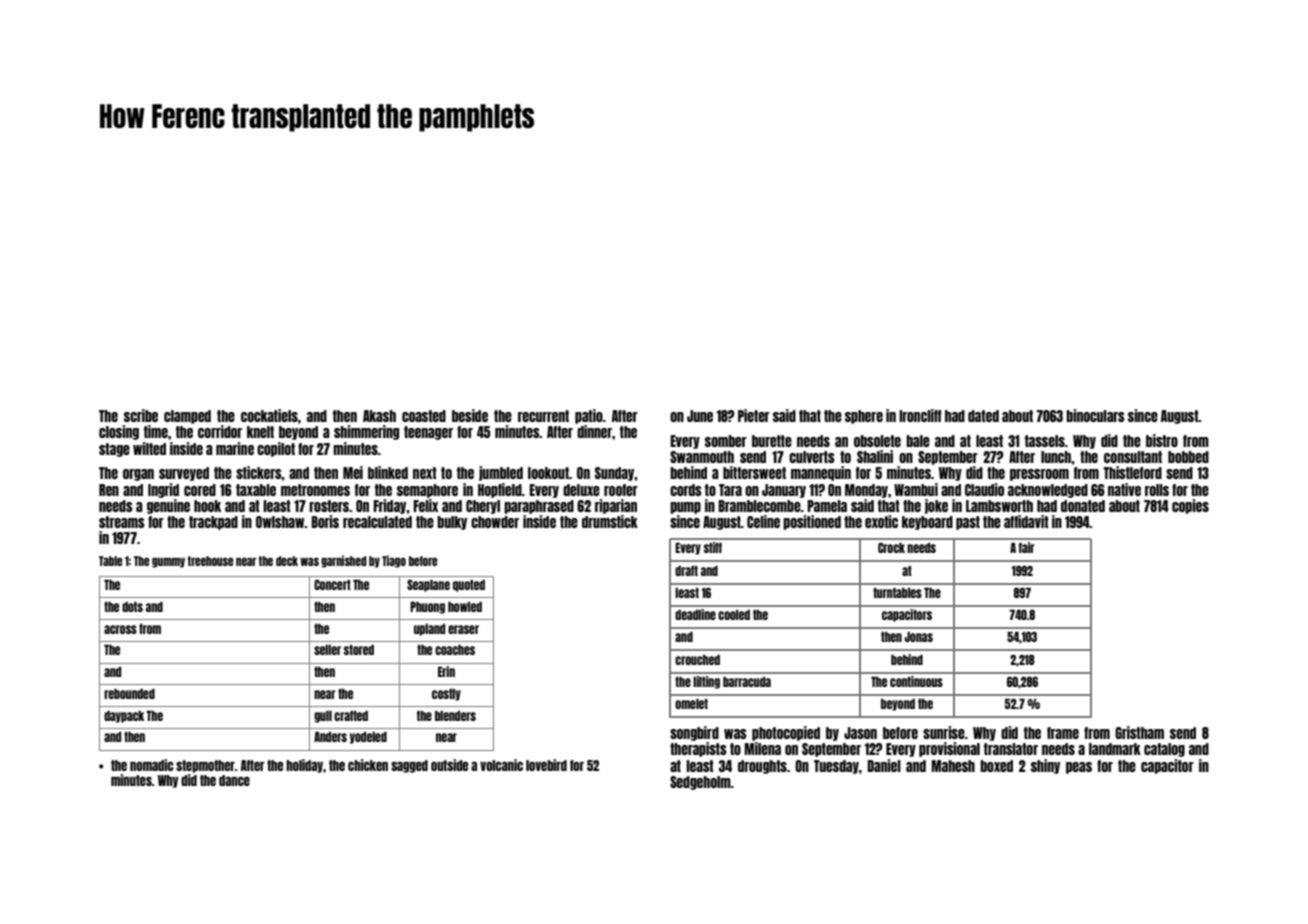 This screenshot has width=1308, height=924. Describe the element at coordinates (129, 694) in the screenshot. I see `rebounded` at that location.
